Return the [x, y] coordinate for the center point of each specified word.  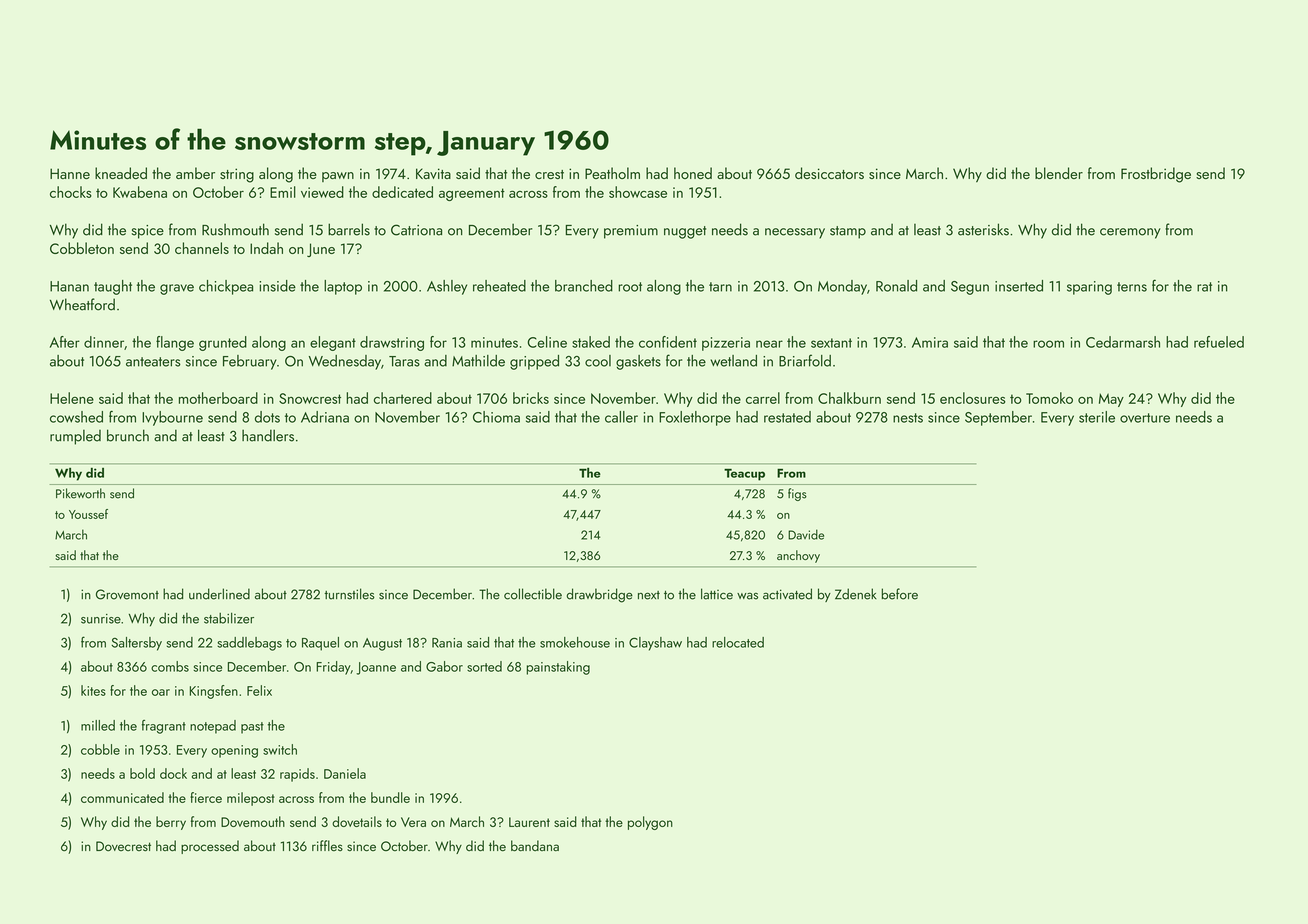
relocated [738, 642]
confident [668, 342]
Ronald [896, 286]
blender [1059, 173]
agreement [472, 194]
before [900, 594]
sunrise [101, 619]
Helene [72, 398]
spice [148, 232]
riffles [327, 846]
